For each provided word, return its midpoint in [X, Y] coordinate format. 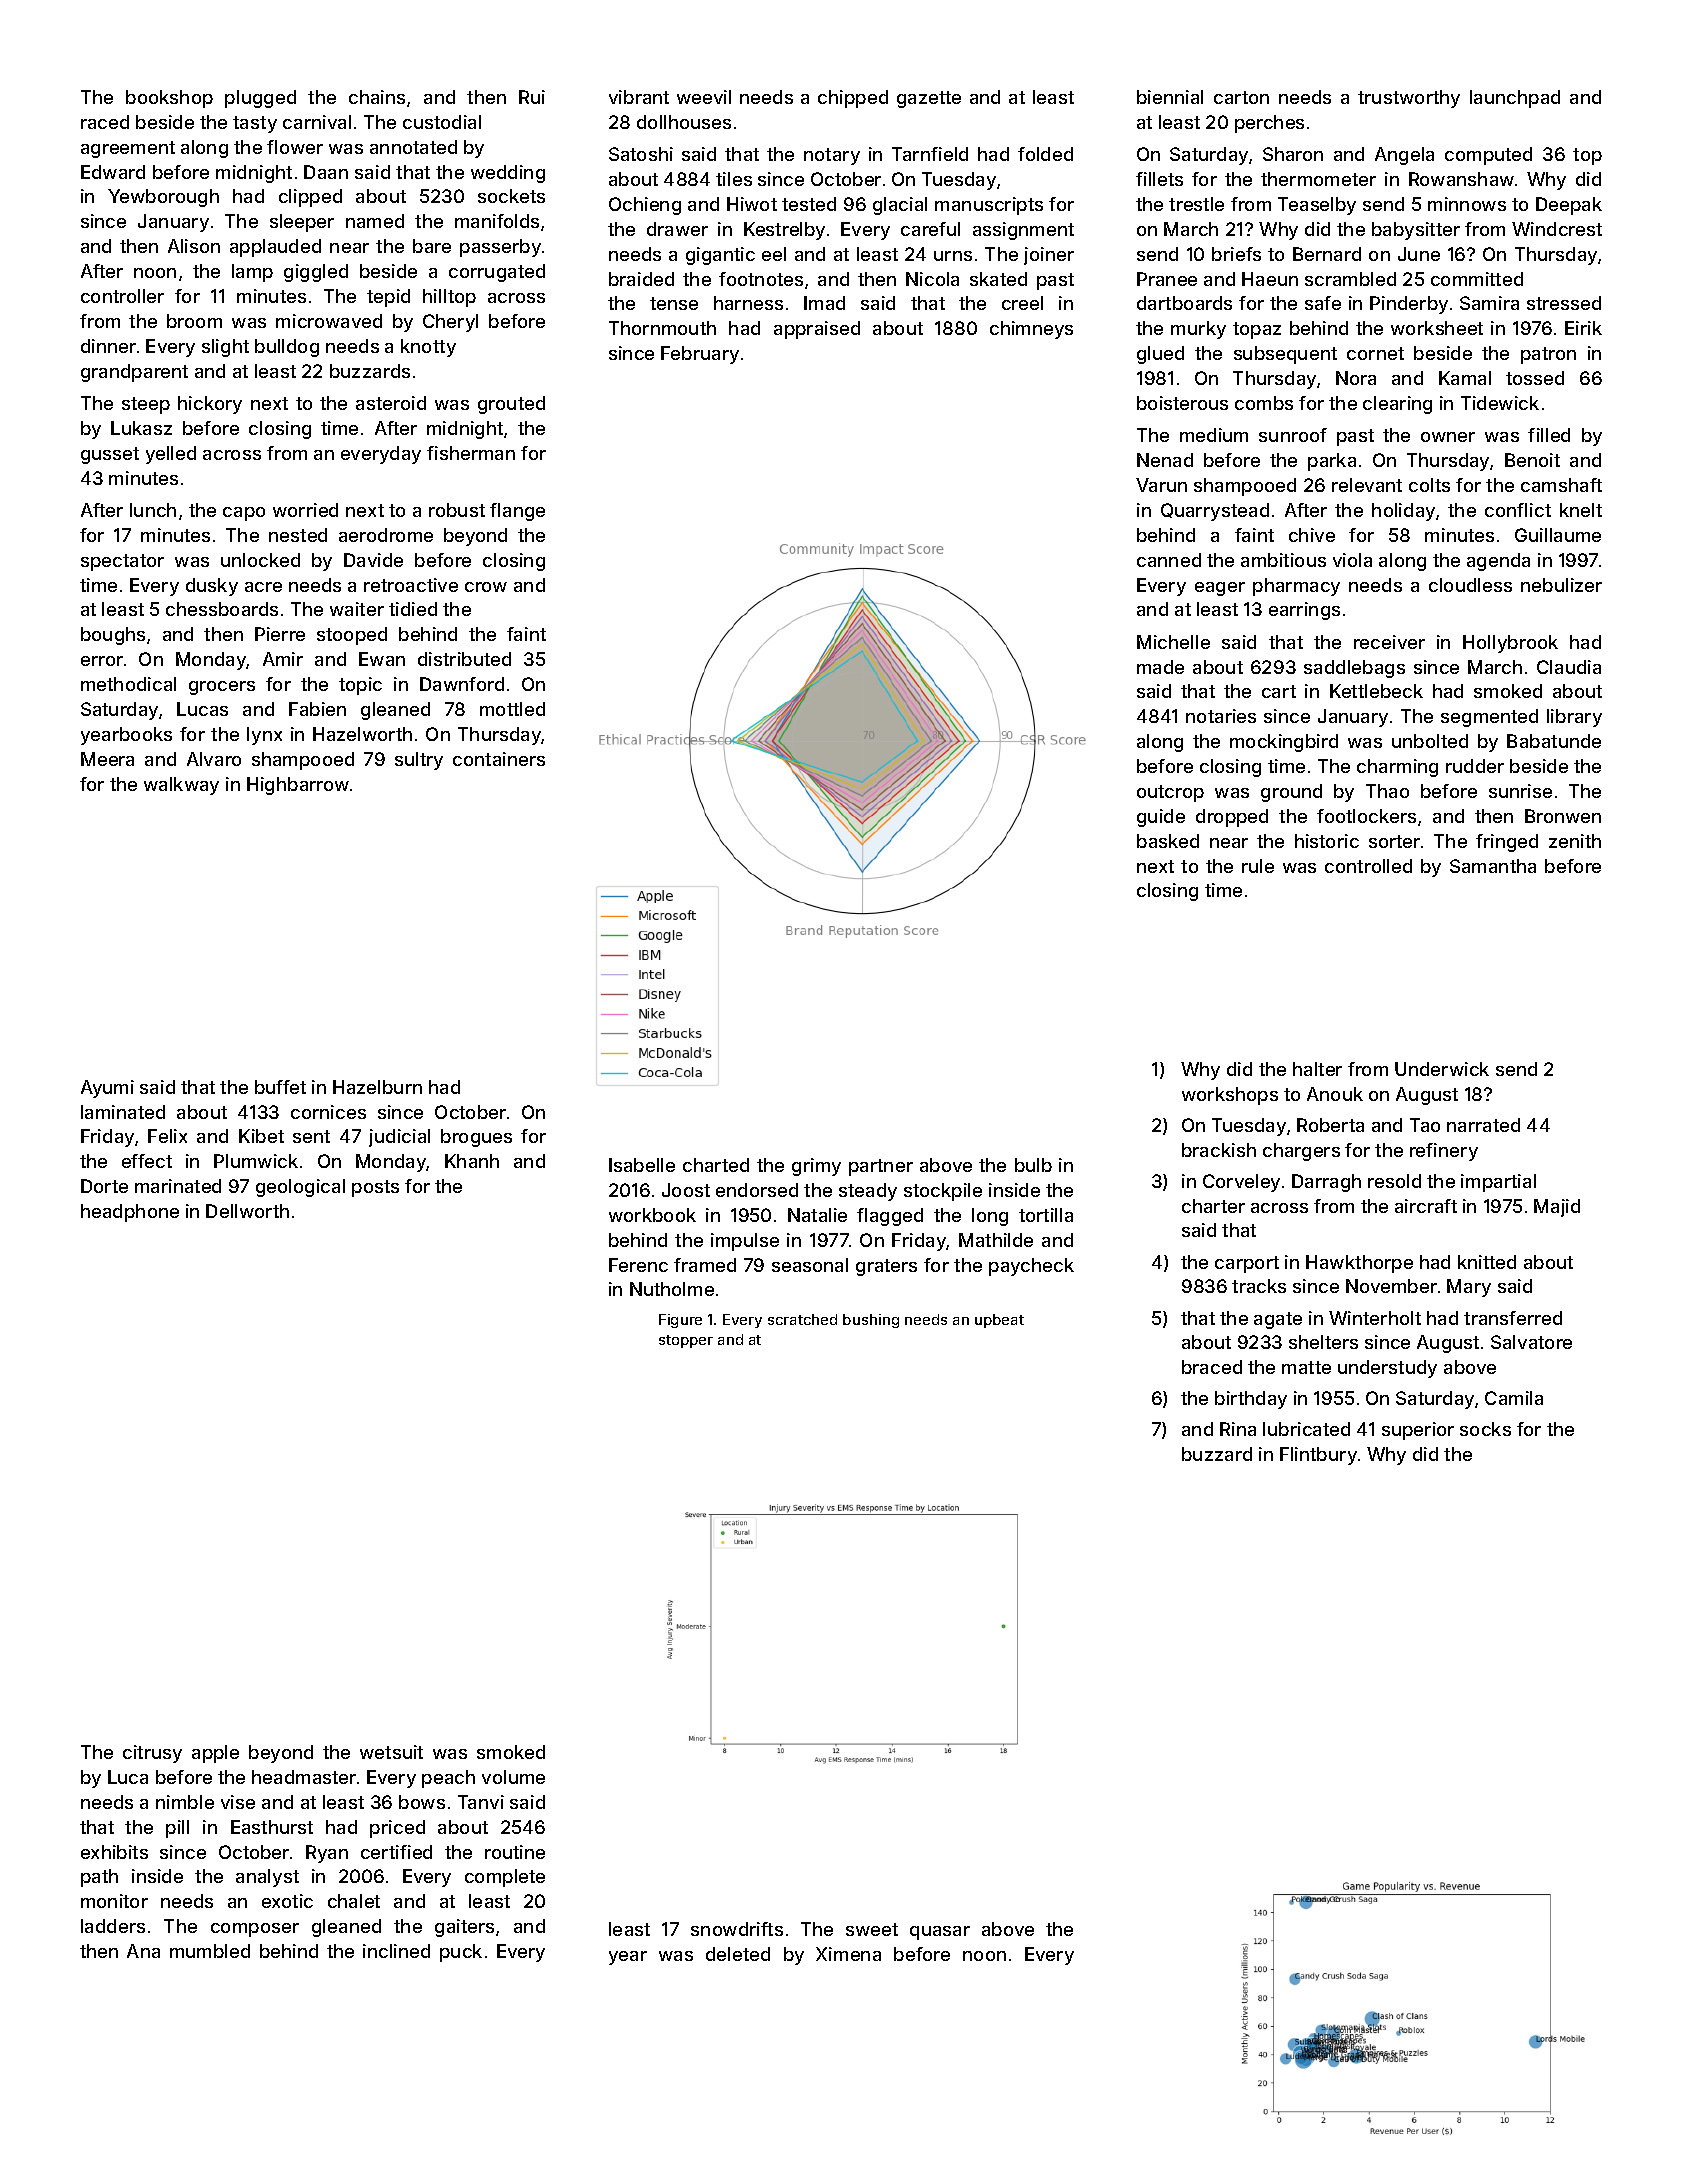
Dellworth [247, 1211]
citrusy [152, 1754]
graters [886, 1267]
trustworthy [1409, 99]
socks [1485, 1429]
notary [832, 156]
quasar [940, 1933]
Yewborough [163, 198]
